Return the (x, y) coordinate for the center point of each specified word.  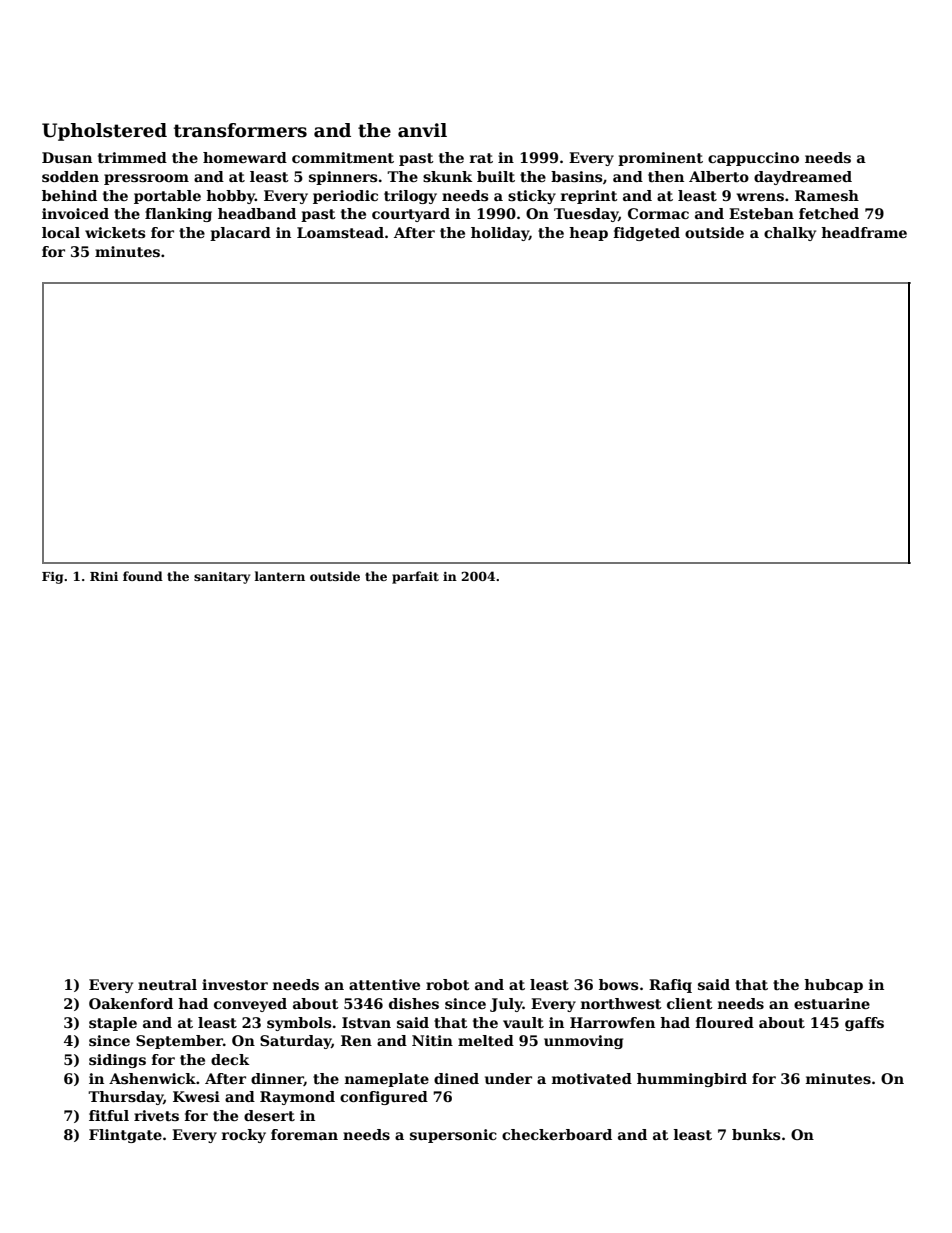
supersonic (453, 1136)
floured (725, 1022)
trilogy (410, 197)
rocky (244, 1136)
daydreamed (803, 178)
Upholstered (104, 132)
